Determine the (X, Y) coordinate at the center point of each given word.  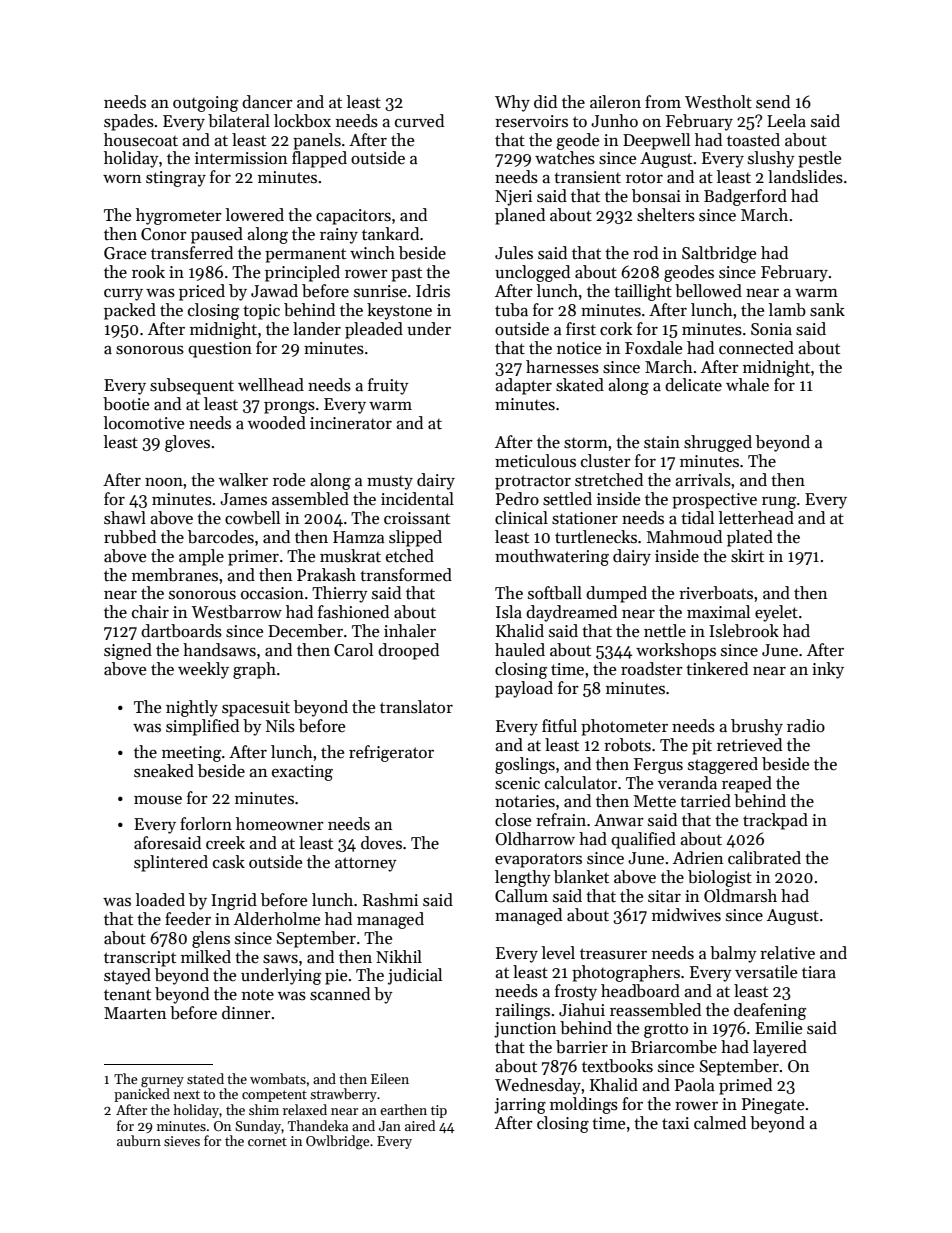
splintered (171, 863)
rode (289, 480)
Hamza (359, 537)
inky (828, 670)
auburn (139, 1140)
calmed (720, 1123)
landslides (805, 177)
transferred (192, 253)
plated (750, 538)
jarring (520, 1106)
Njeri (513, 198)
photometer (624, 727)
